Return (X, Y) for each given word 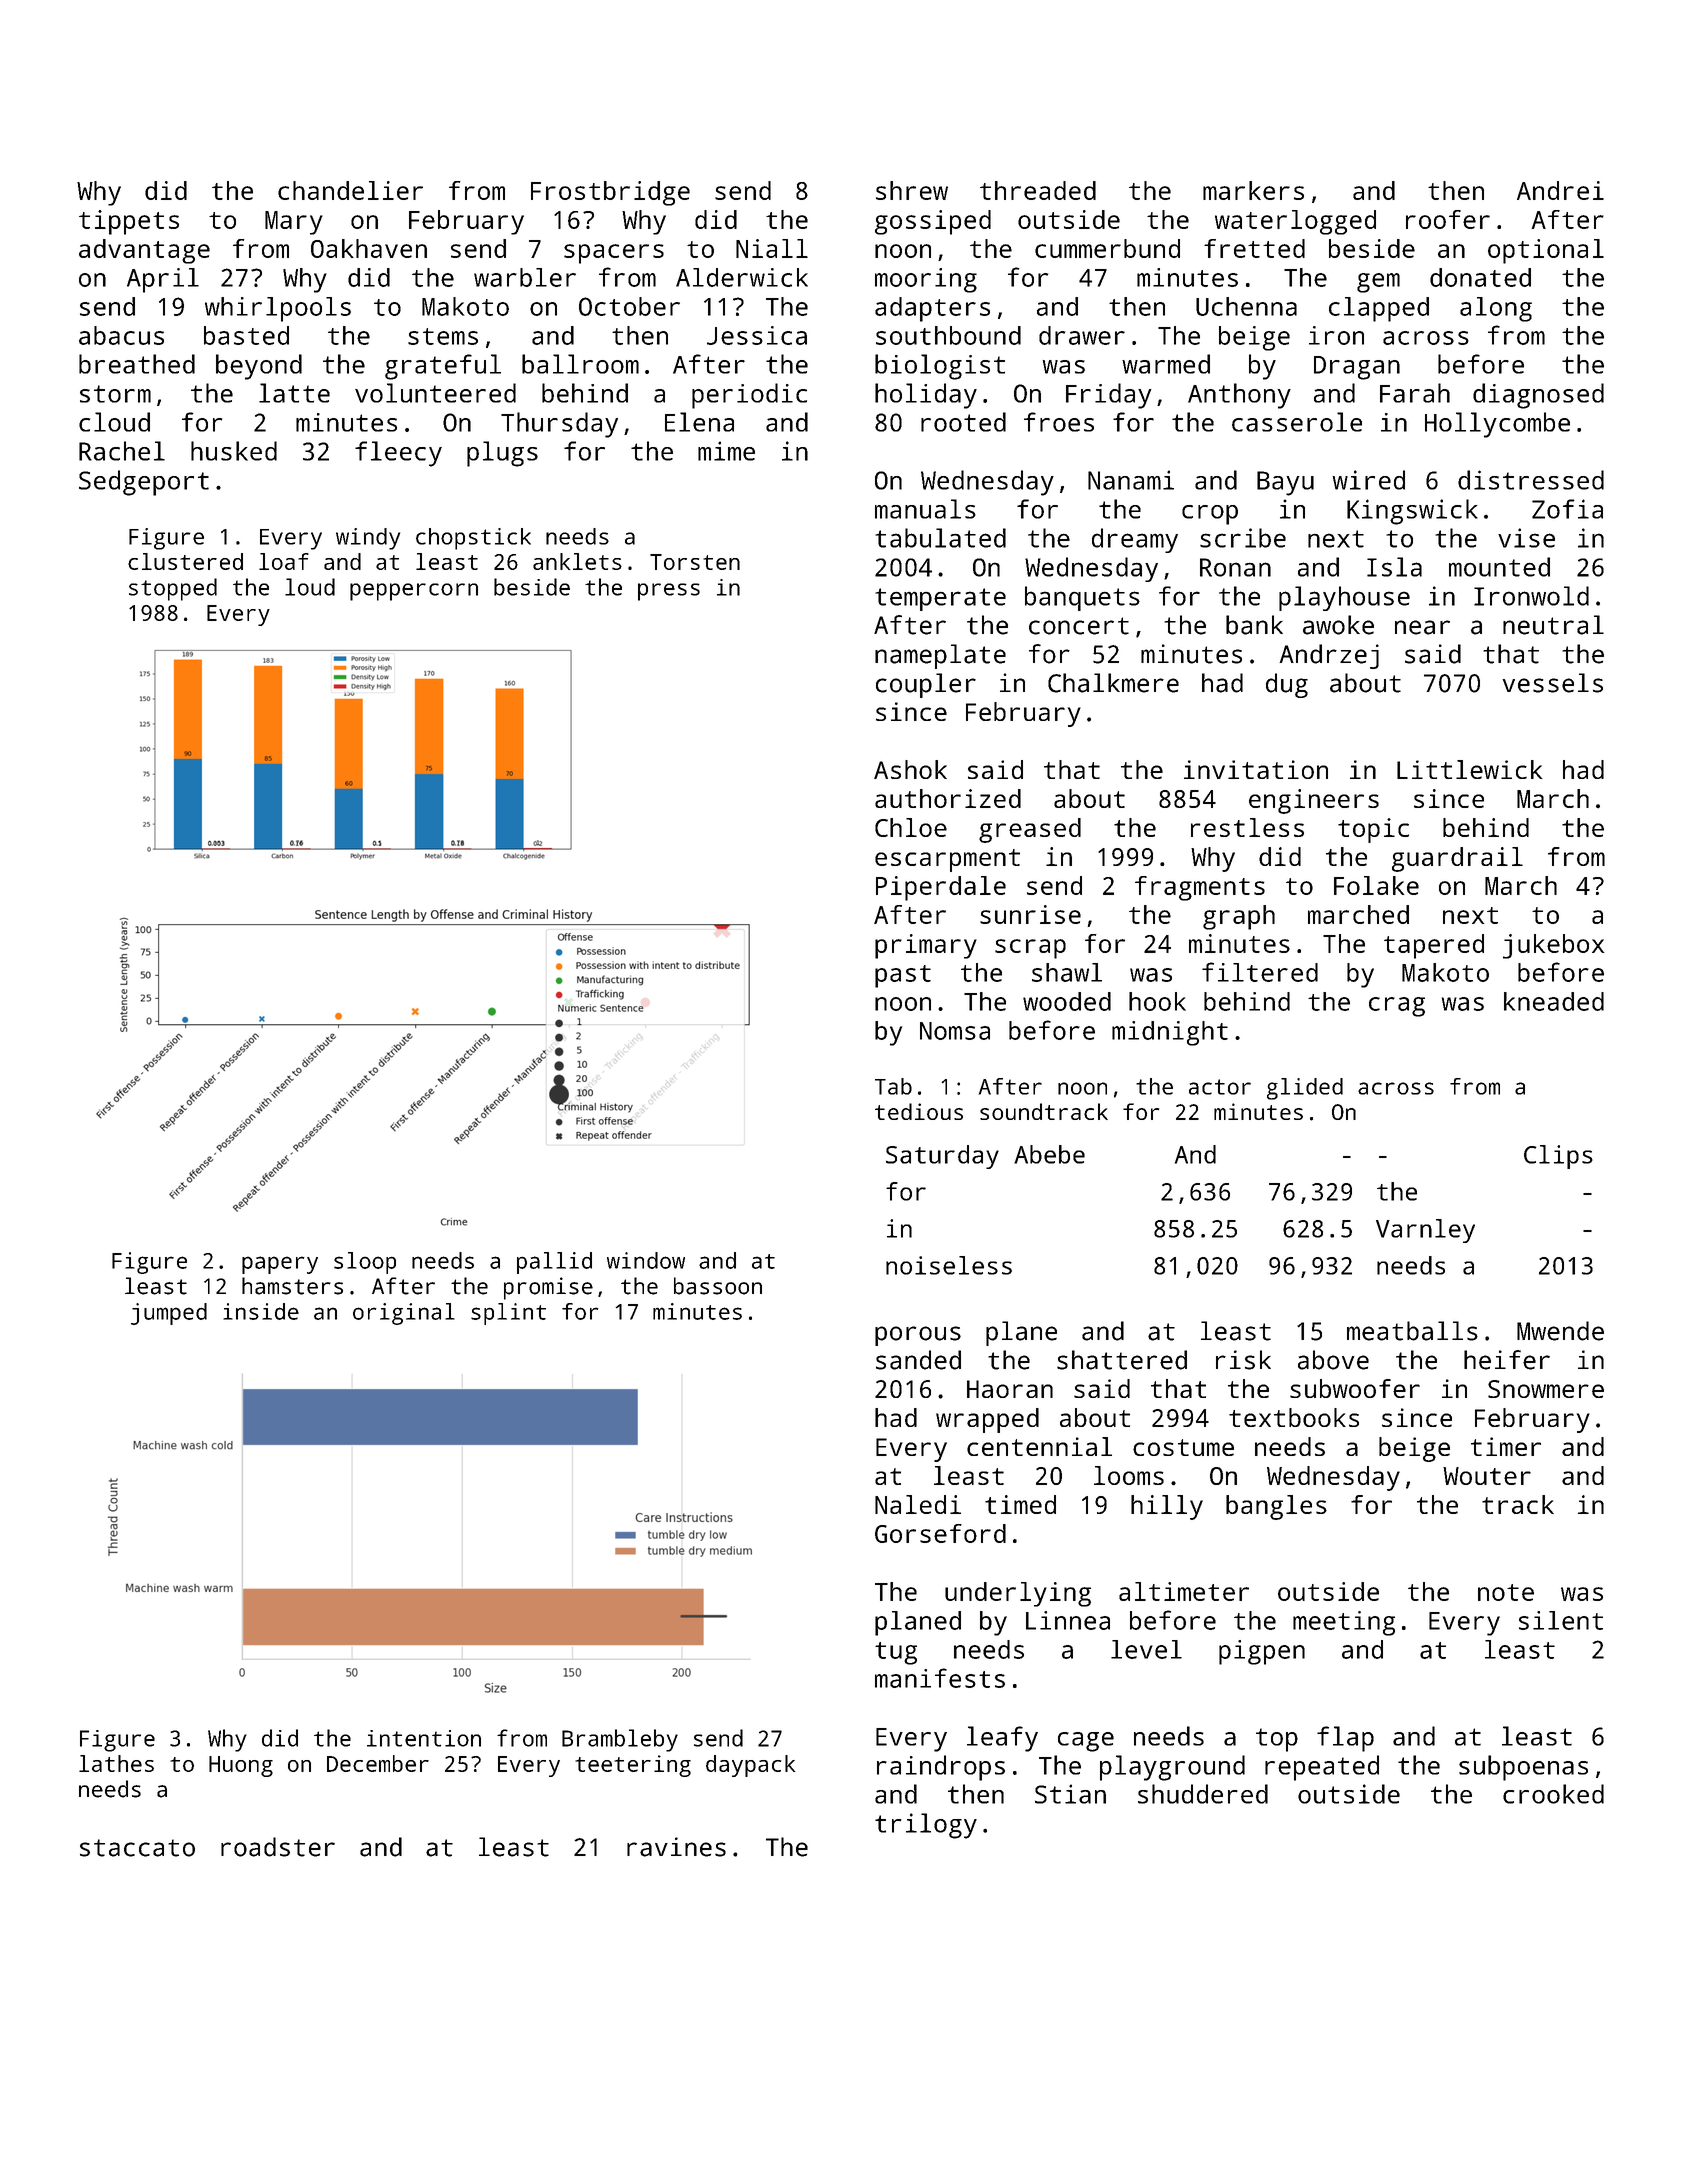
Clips (1558, 1157)
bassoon (718, 1286)
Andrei (1560, 190)
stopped (173, 589)
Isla (1394, 567)
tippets (129, 222)
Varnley (1425, 1231)
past (903, 976)
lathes (116, 1763)
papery (280, 1265)
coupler (926, 685)
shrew (912, 190)
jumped (169, 1314)
